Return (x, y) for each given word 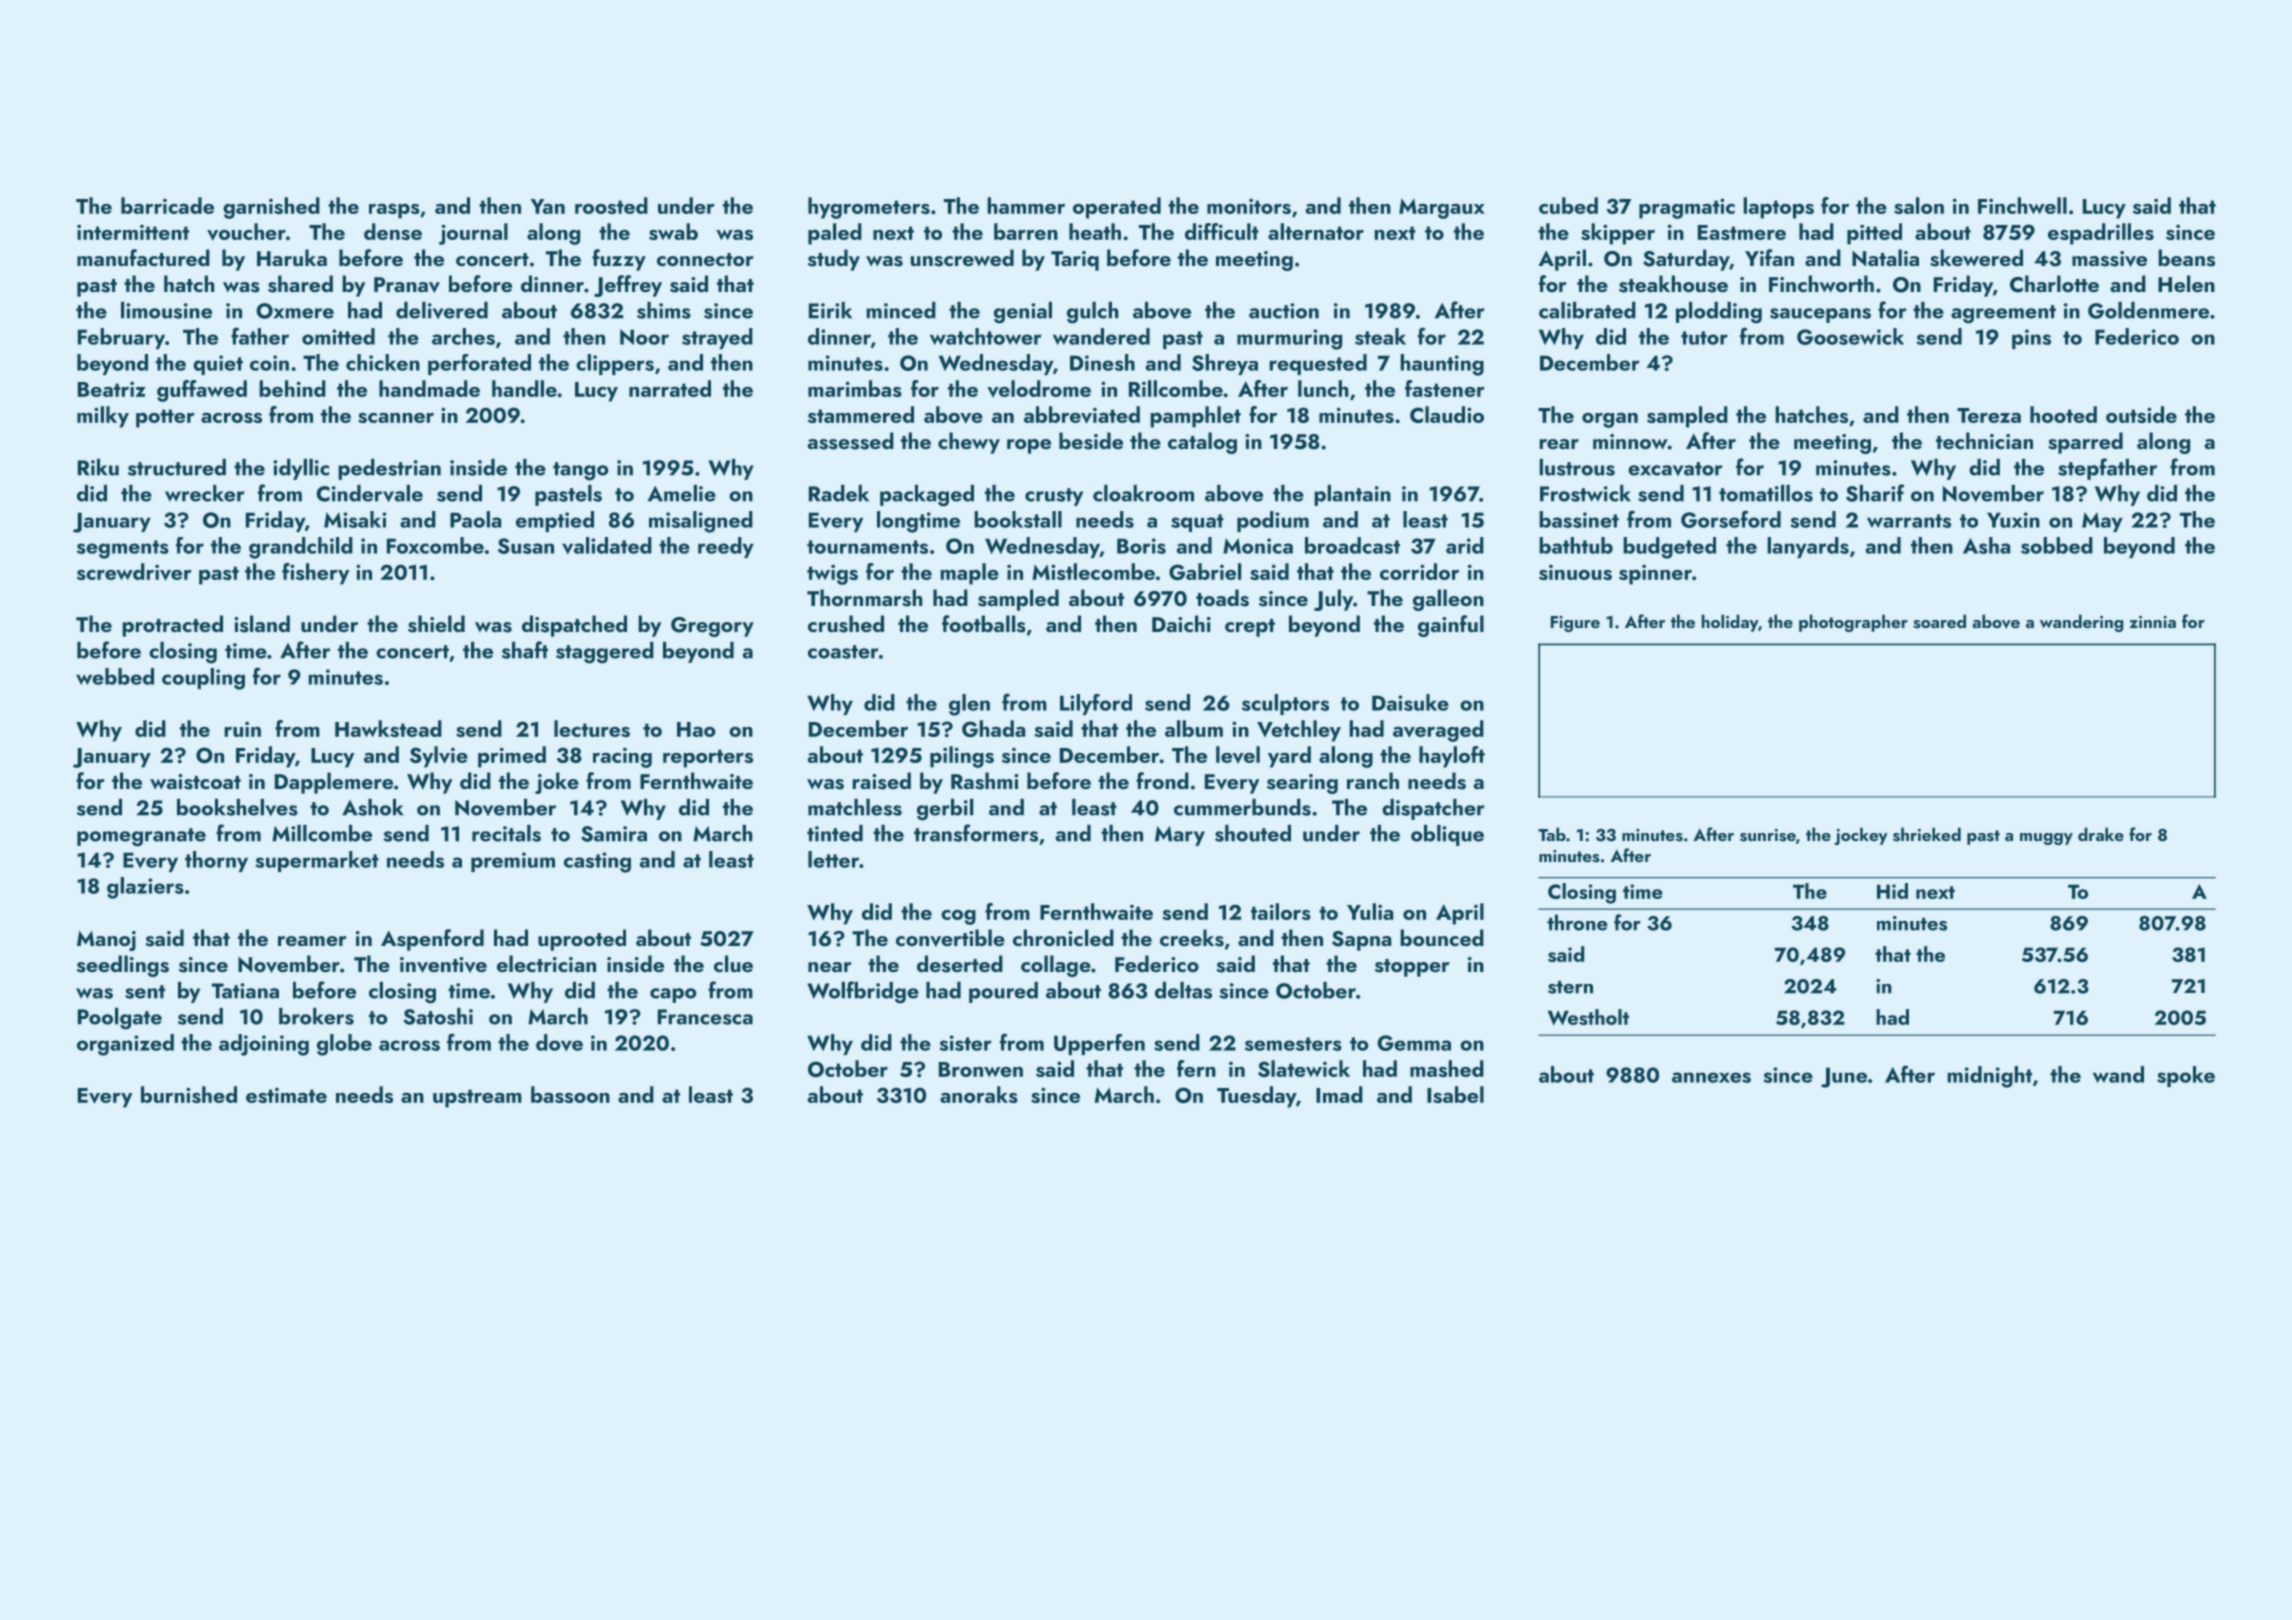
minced (901, 310)
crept (1250, 628)
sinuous (1575, 572)
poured (1003, 992)
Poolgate (120, 1019)
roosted (611, 205)
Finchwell (2022, 205)
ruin (242, 729)
